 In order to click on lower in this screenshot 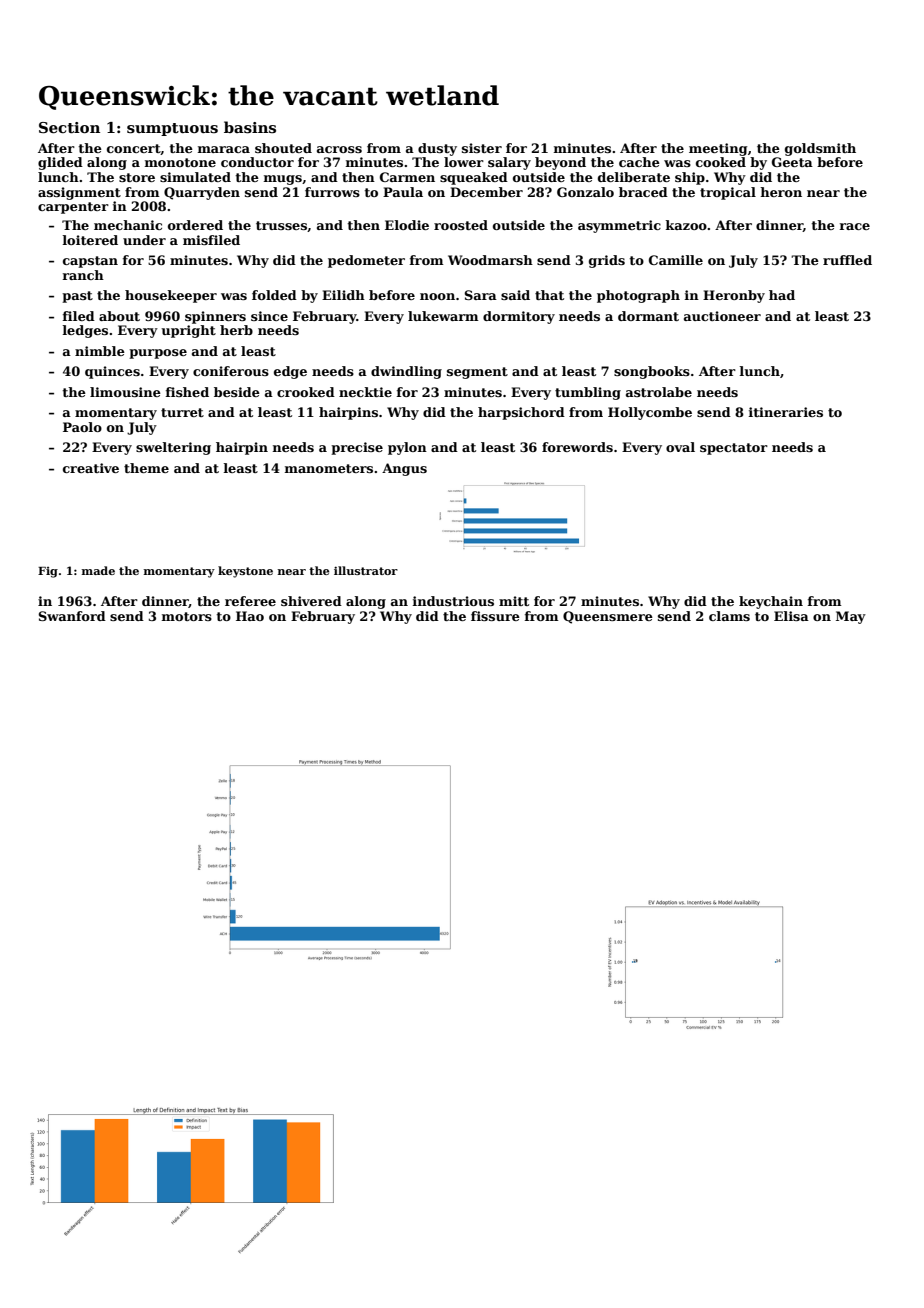, I will do `click(464, 162)`.
